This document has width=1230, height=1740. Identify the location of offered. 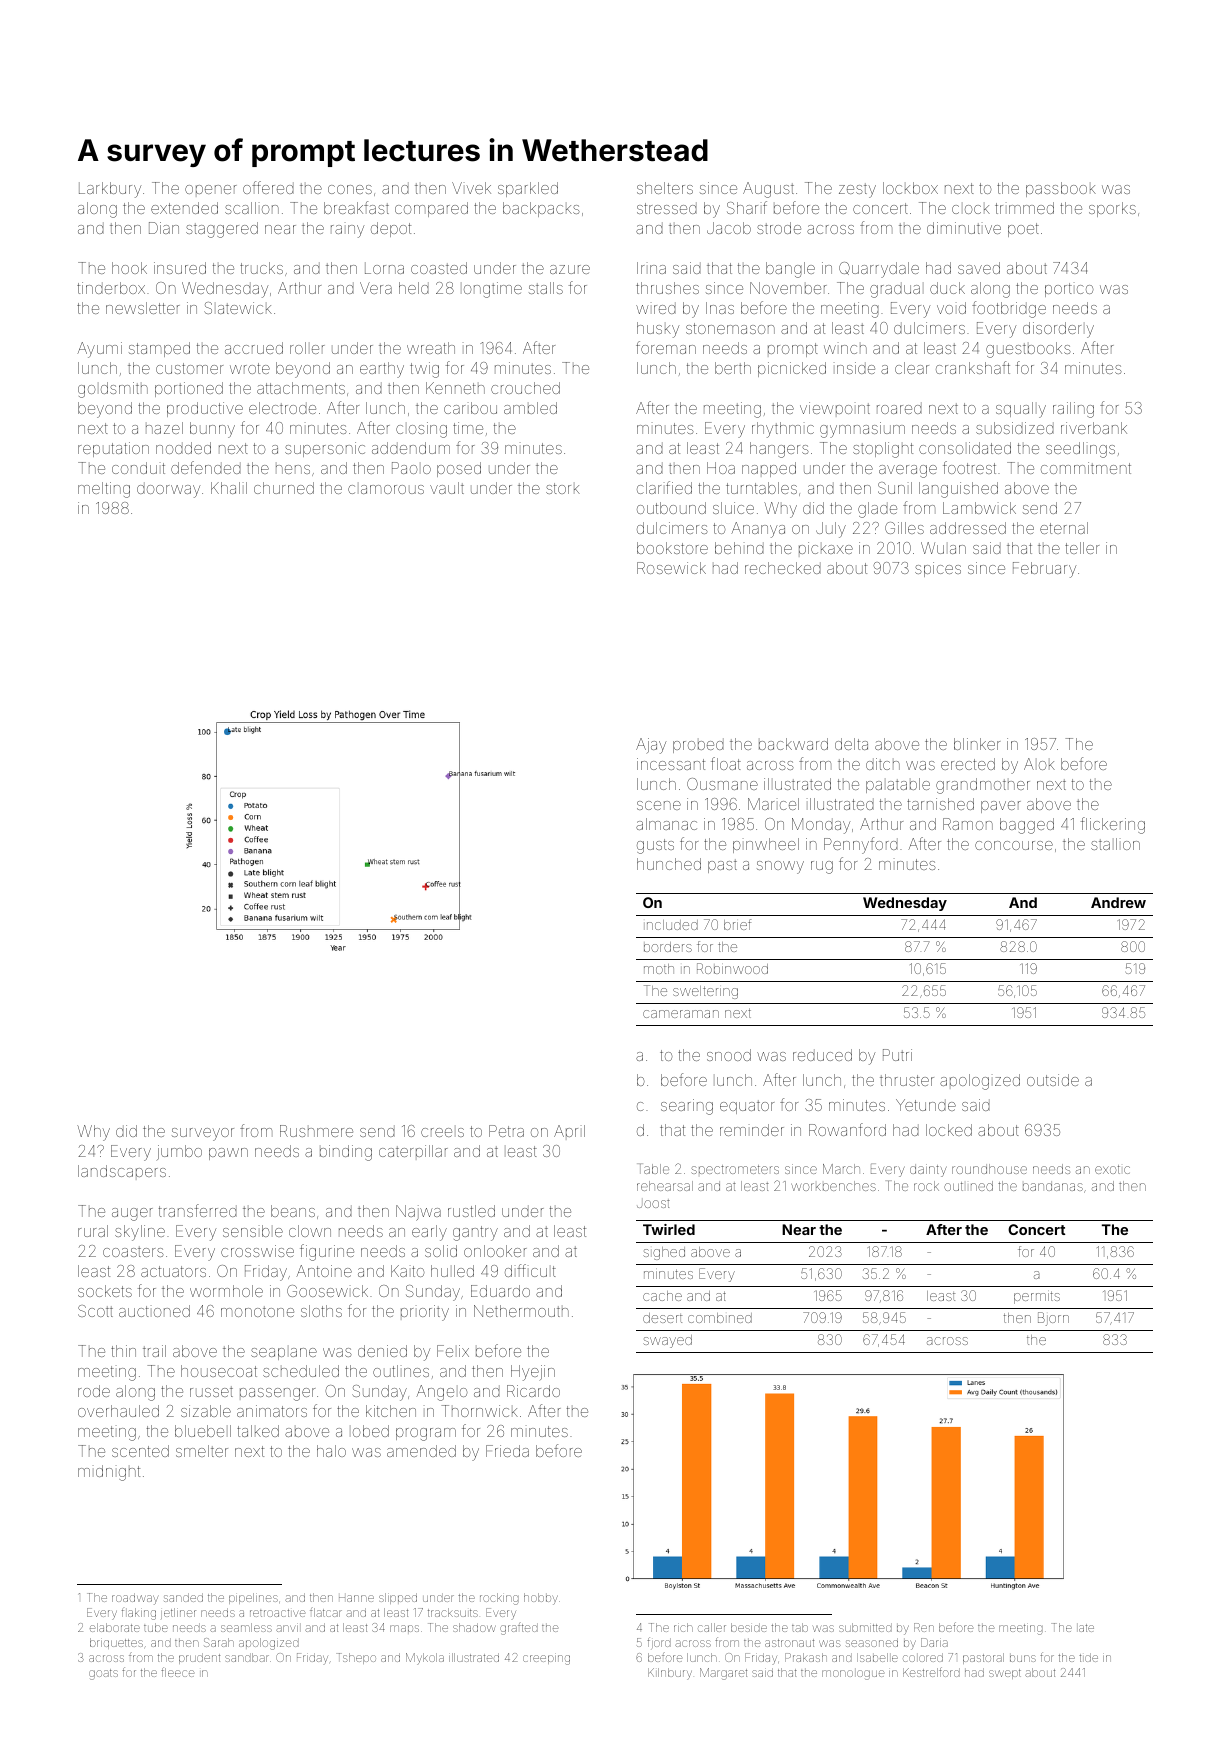
(268, 187).
